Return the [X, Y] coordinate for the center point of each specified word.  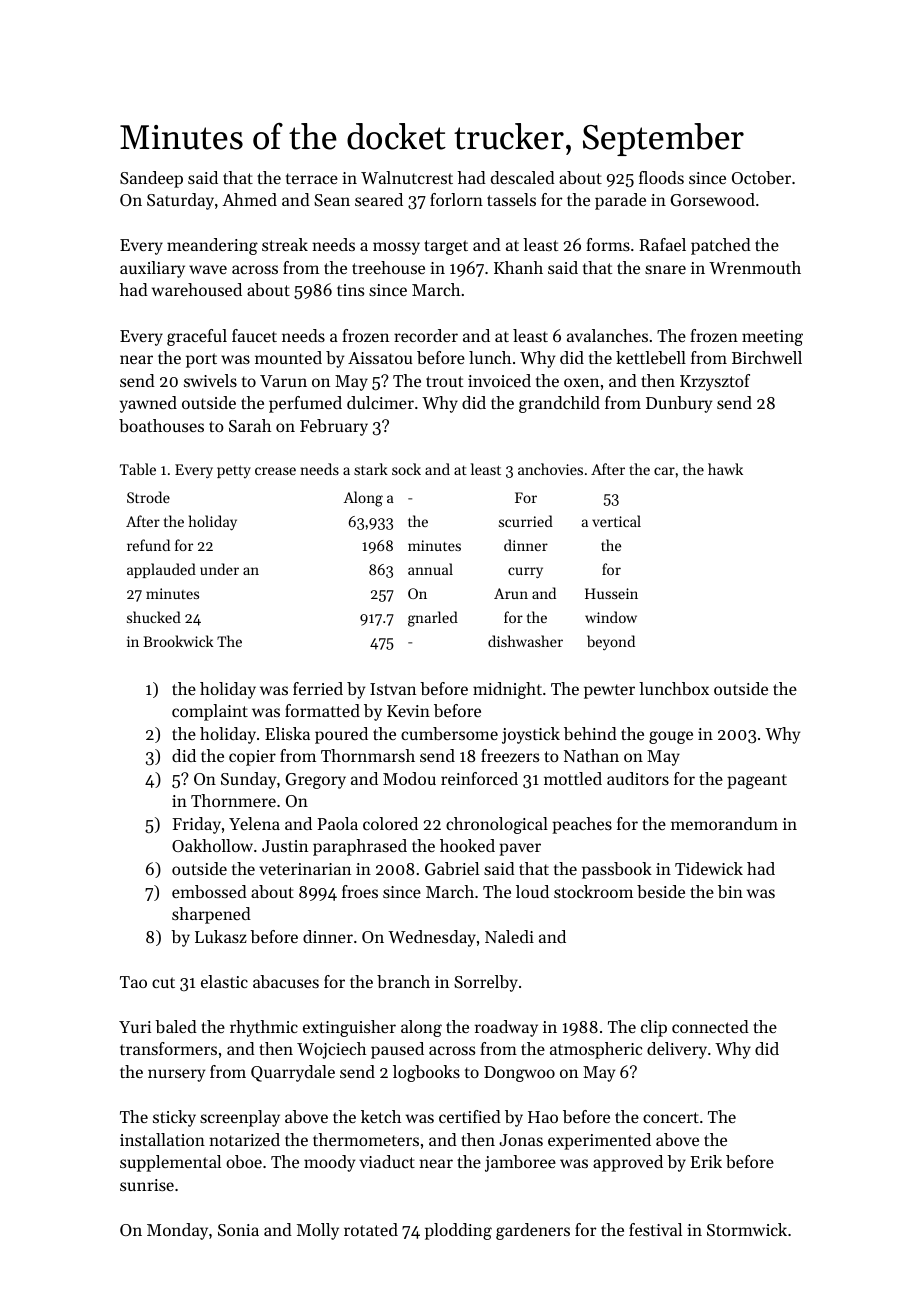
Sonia [238, 1230]
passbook [617, 870]
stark [371, 469]
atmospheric [596, 1050]
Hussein [611, 593]
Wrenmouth [755, 267]
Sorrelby [486, 983]
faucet [254, 335]
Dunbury [679, 404]
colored [390, 823]
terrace [312, 178]
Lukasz [221, 936]
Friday [196, 825]
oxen [581, 382]
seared [379, 199]
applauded [161, 570]
